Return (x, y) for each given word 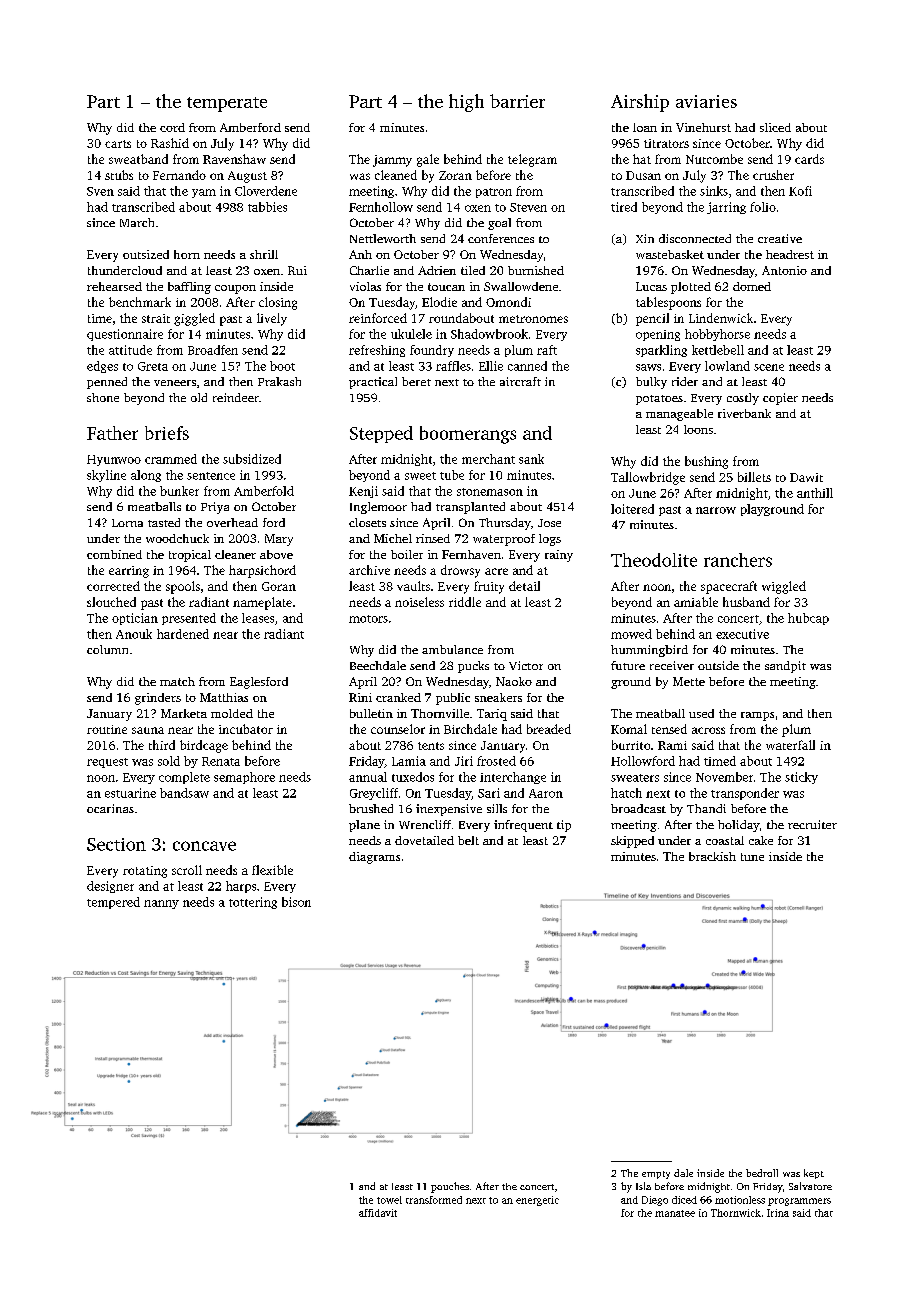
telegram (532, 160)
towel (389, 1200)
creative (780, 238)
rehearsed (114, 286)
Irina (778, 1213)
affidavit (378, 1213)
